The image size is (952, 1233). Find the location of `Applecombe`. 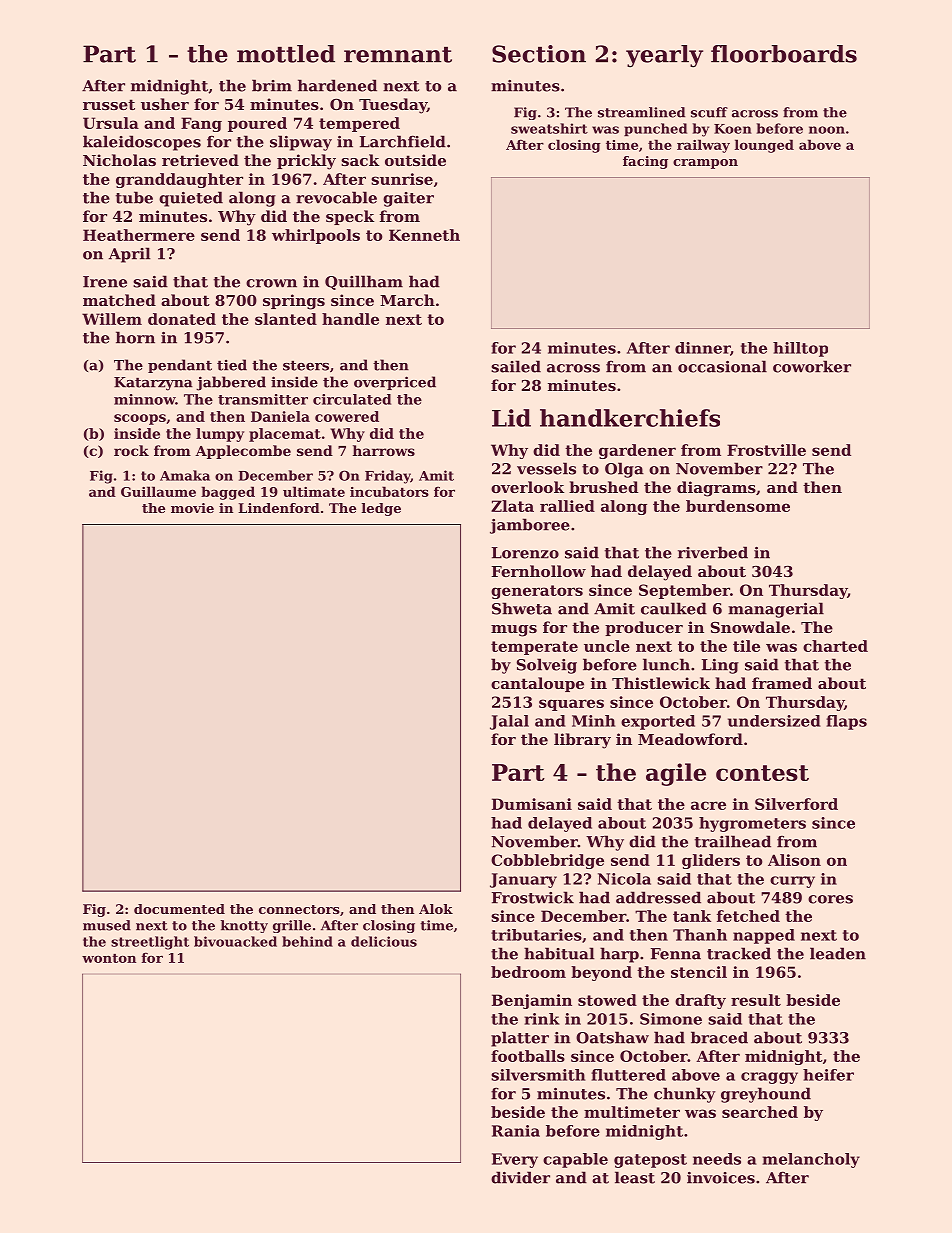

Applecombe is located at coordinates (243, 452).
